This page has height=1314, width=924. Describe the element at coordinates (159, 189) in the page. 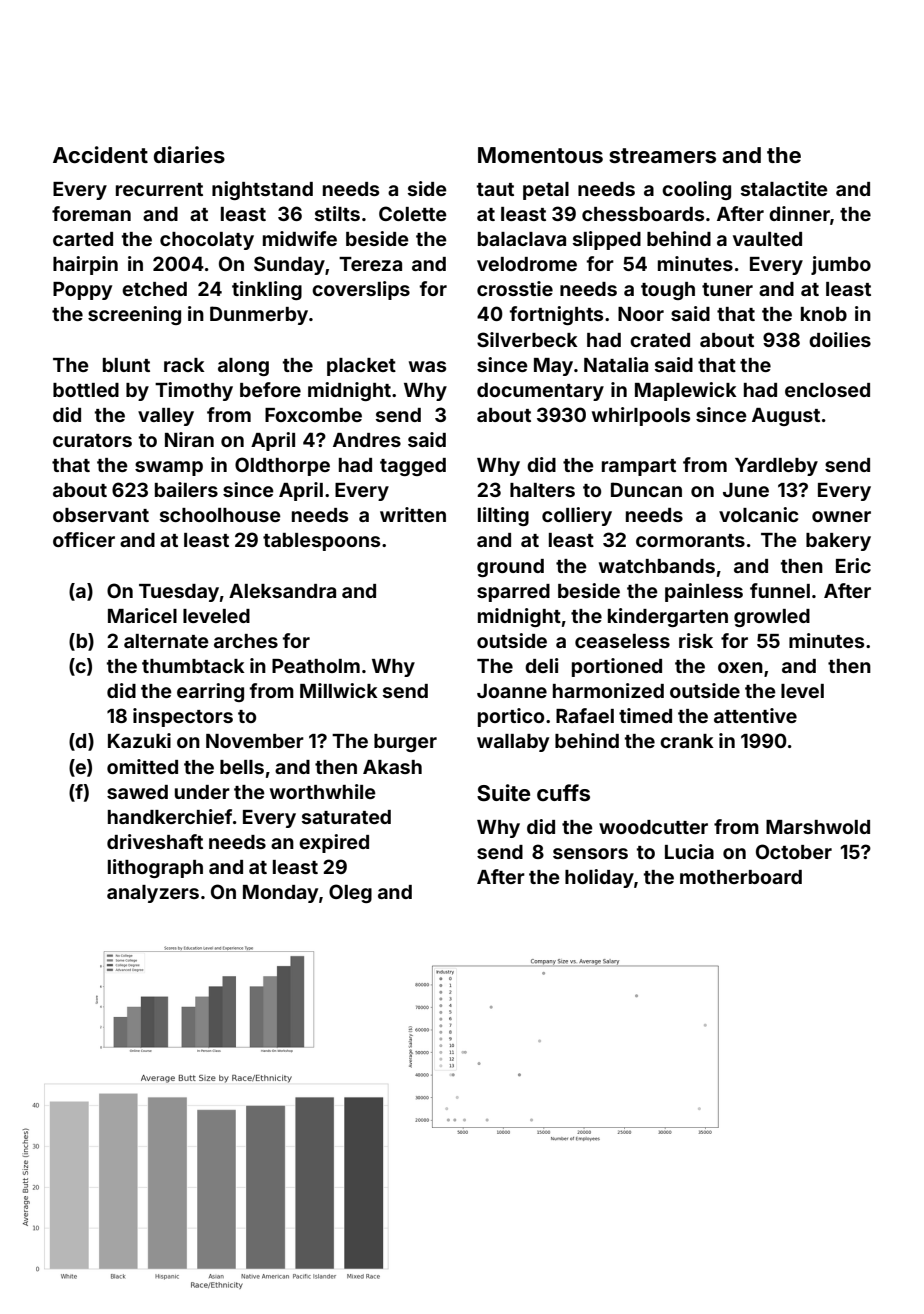

I see `recurrent` at that location.
